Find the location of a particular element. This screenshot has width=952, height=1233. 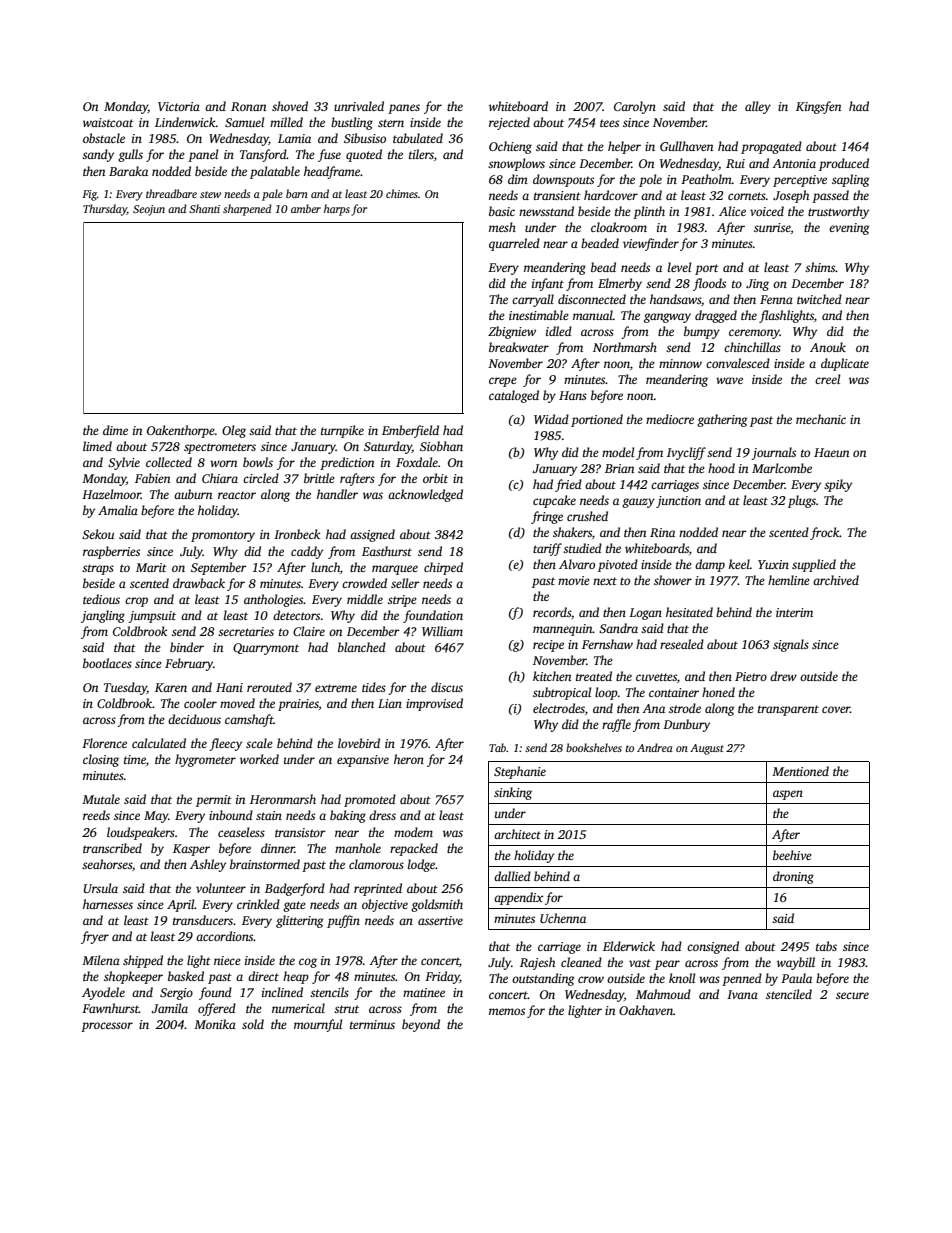

Victoria is located at coordinates (179, 106).
